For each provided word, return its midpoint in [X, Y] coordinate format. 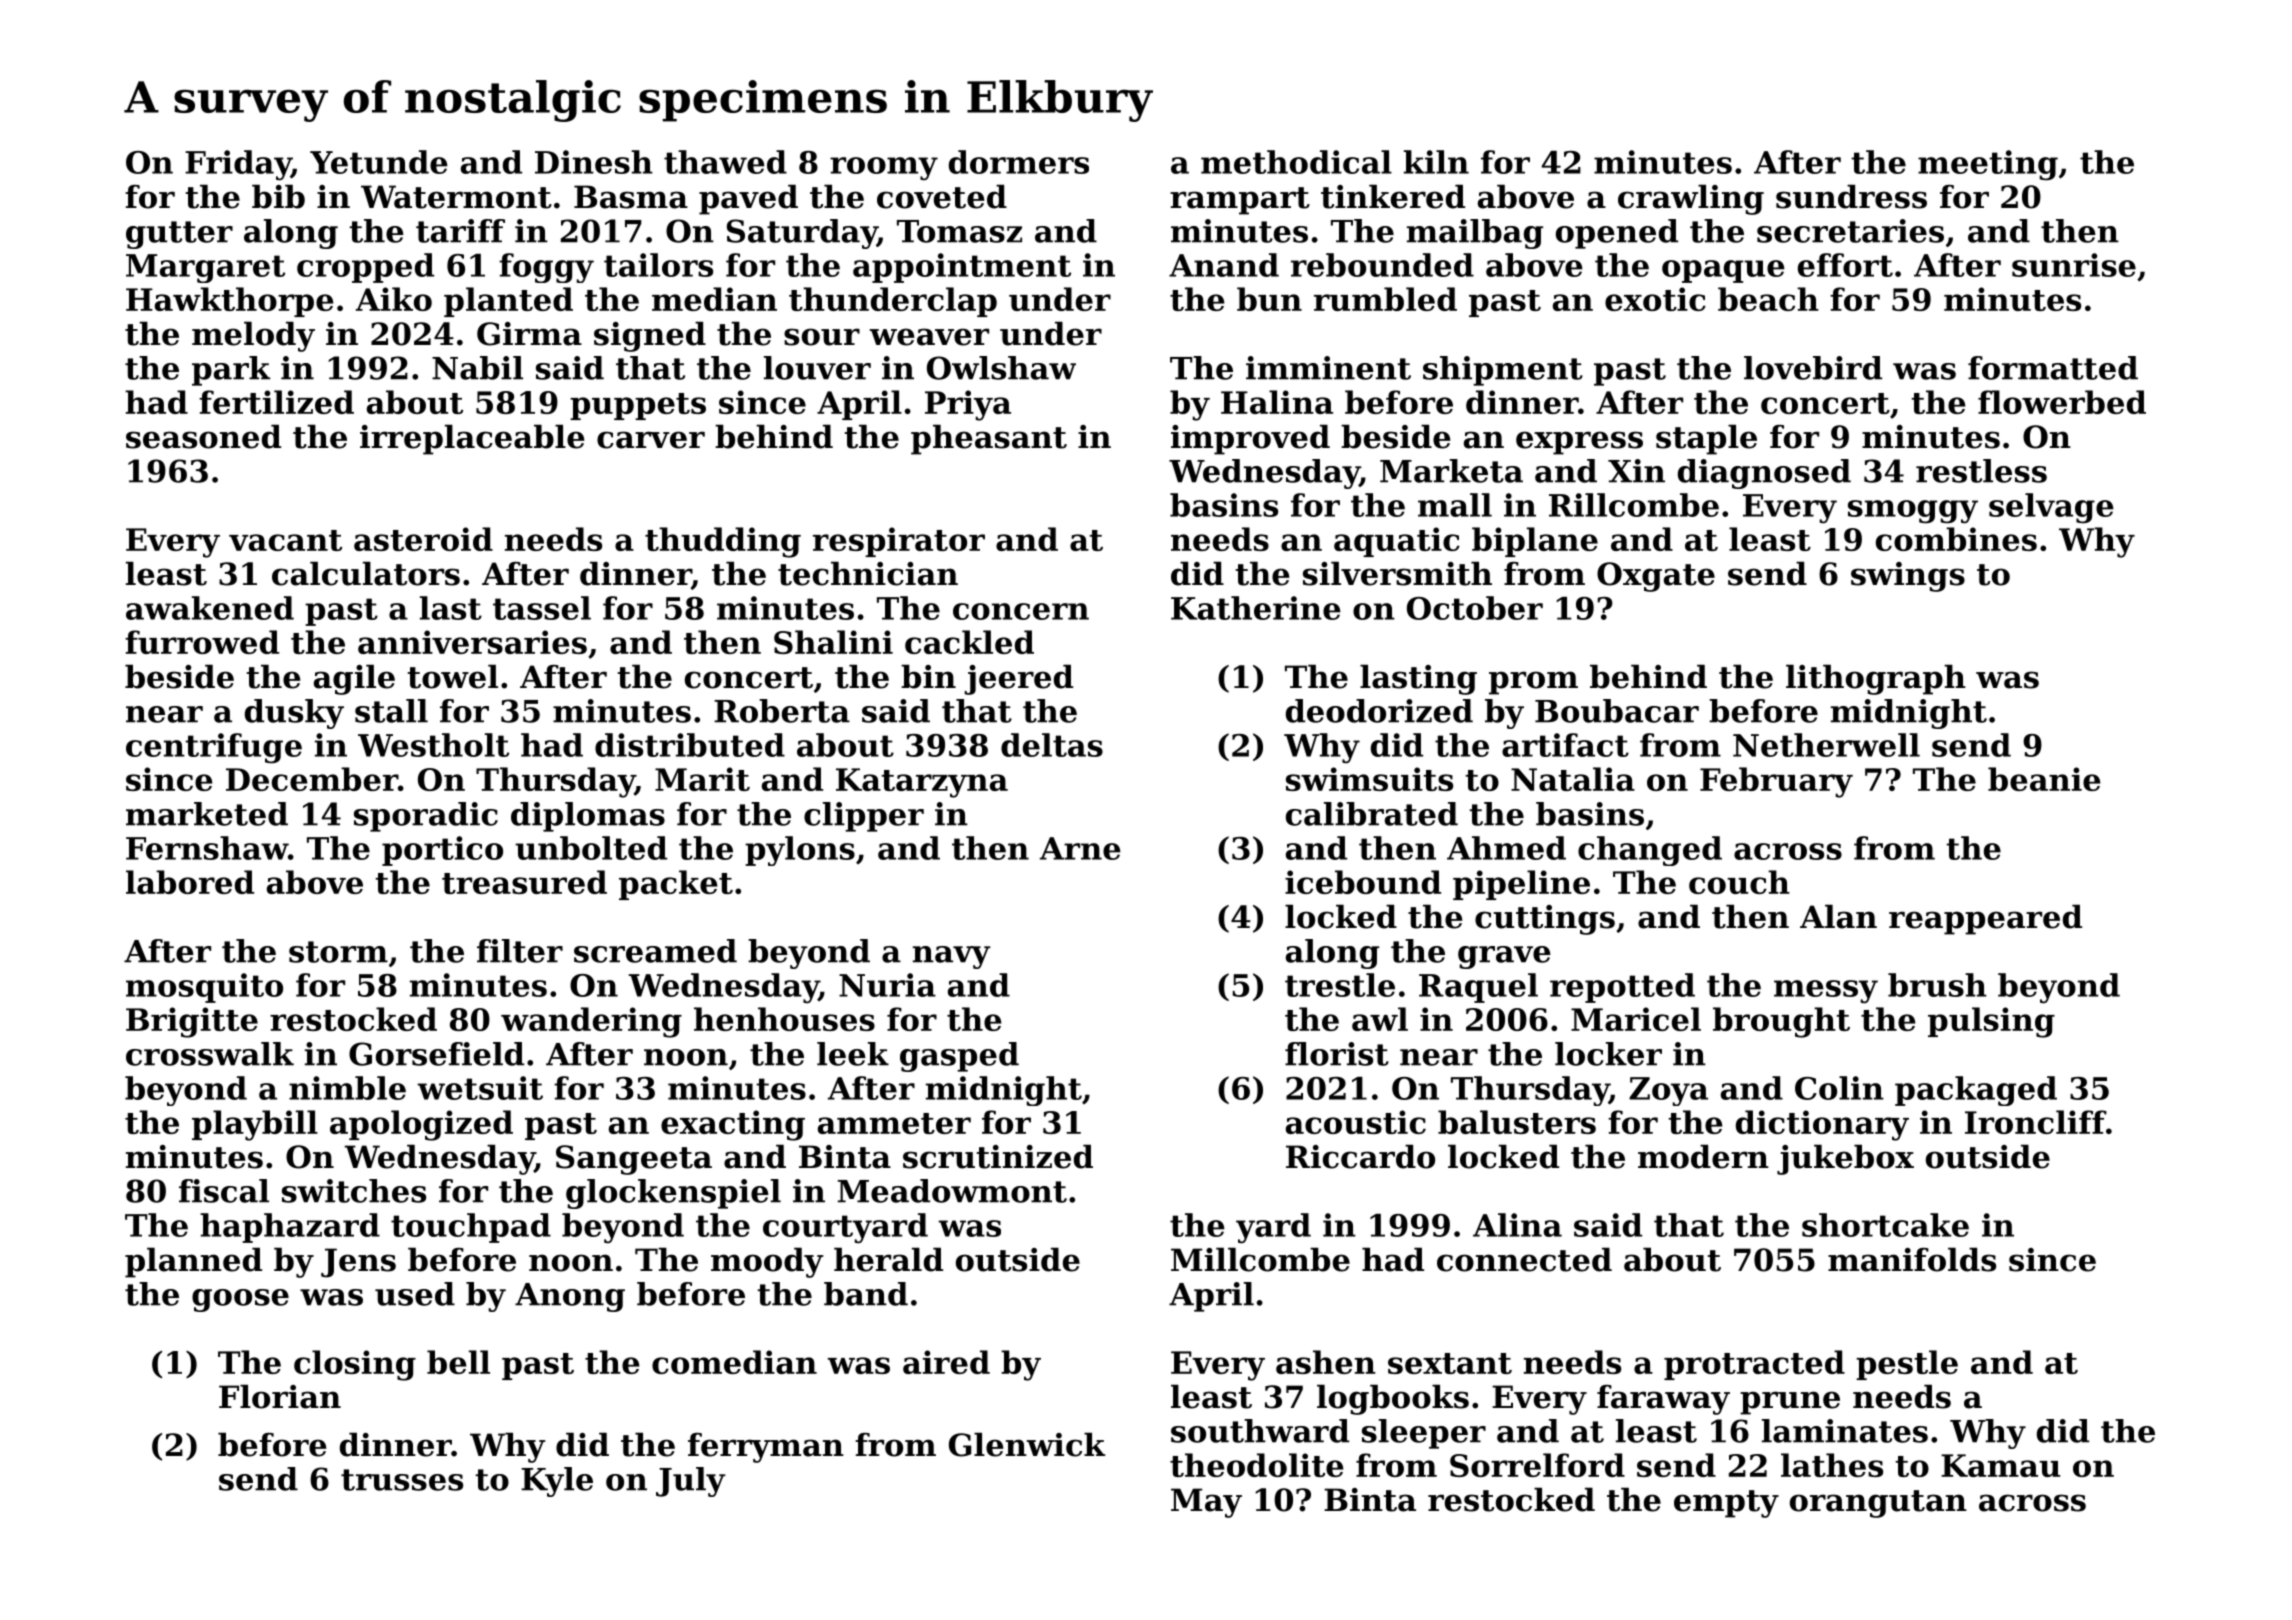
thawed [725, 162]
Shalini [833, 642]
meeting [1988, 165]
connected [1524, 1259]
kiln [1436, 162]
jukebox [1845, 1159]
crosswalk [210, 1054]
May [1206, 1503]
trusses [402, 1480]
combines [1956, 539]
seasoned [203, 436]
